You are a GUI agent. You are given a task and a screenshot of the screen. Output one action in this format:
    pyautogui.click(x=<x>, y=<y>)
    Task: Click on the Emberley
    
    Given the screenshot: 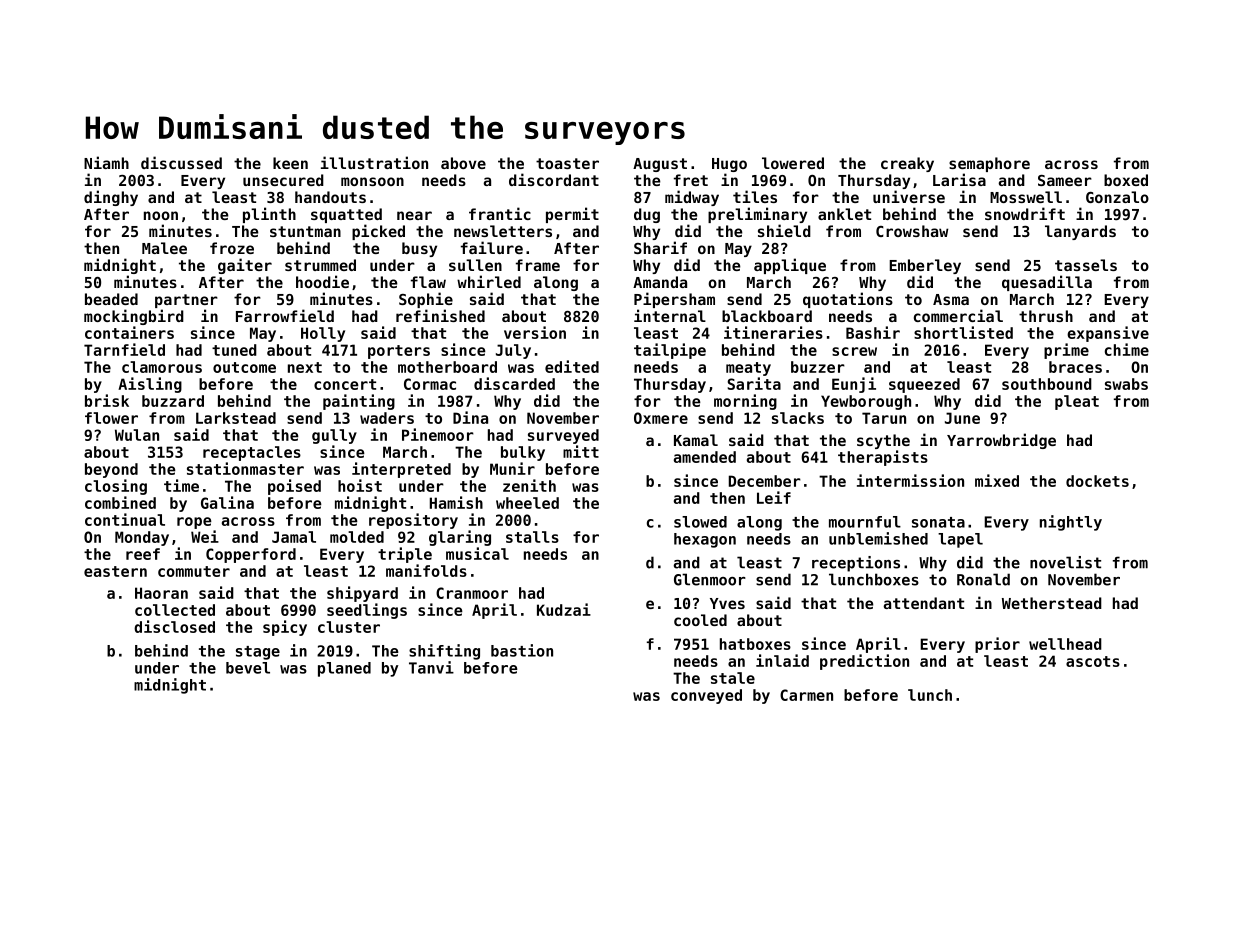 What is the action you would take?
    pyautogui.click(x=925, y=266)
